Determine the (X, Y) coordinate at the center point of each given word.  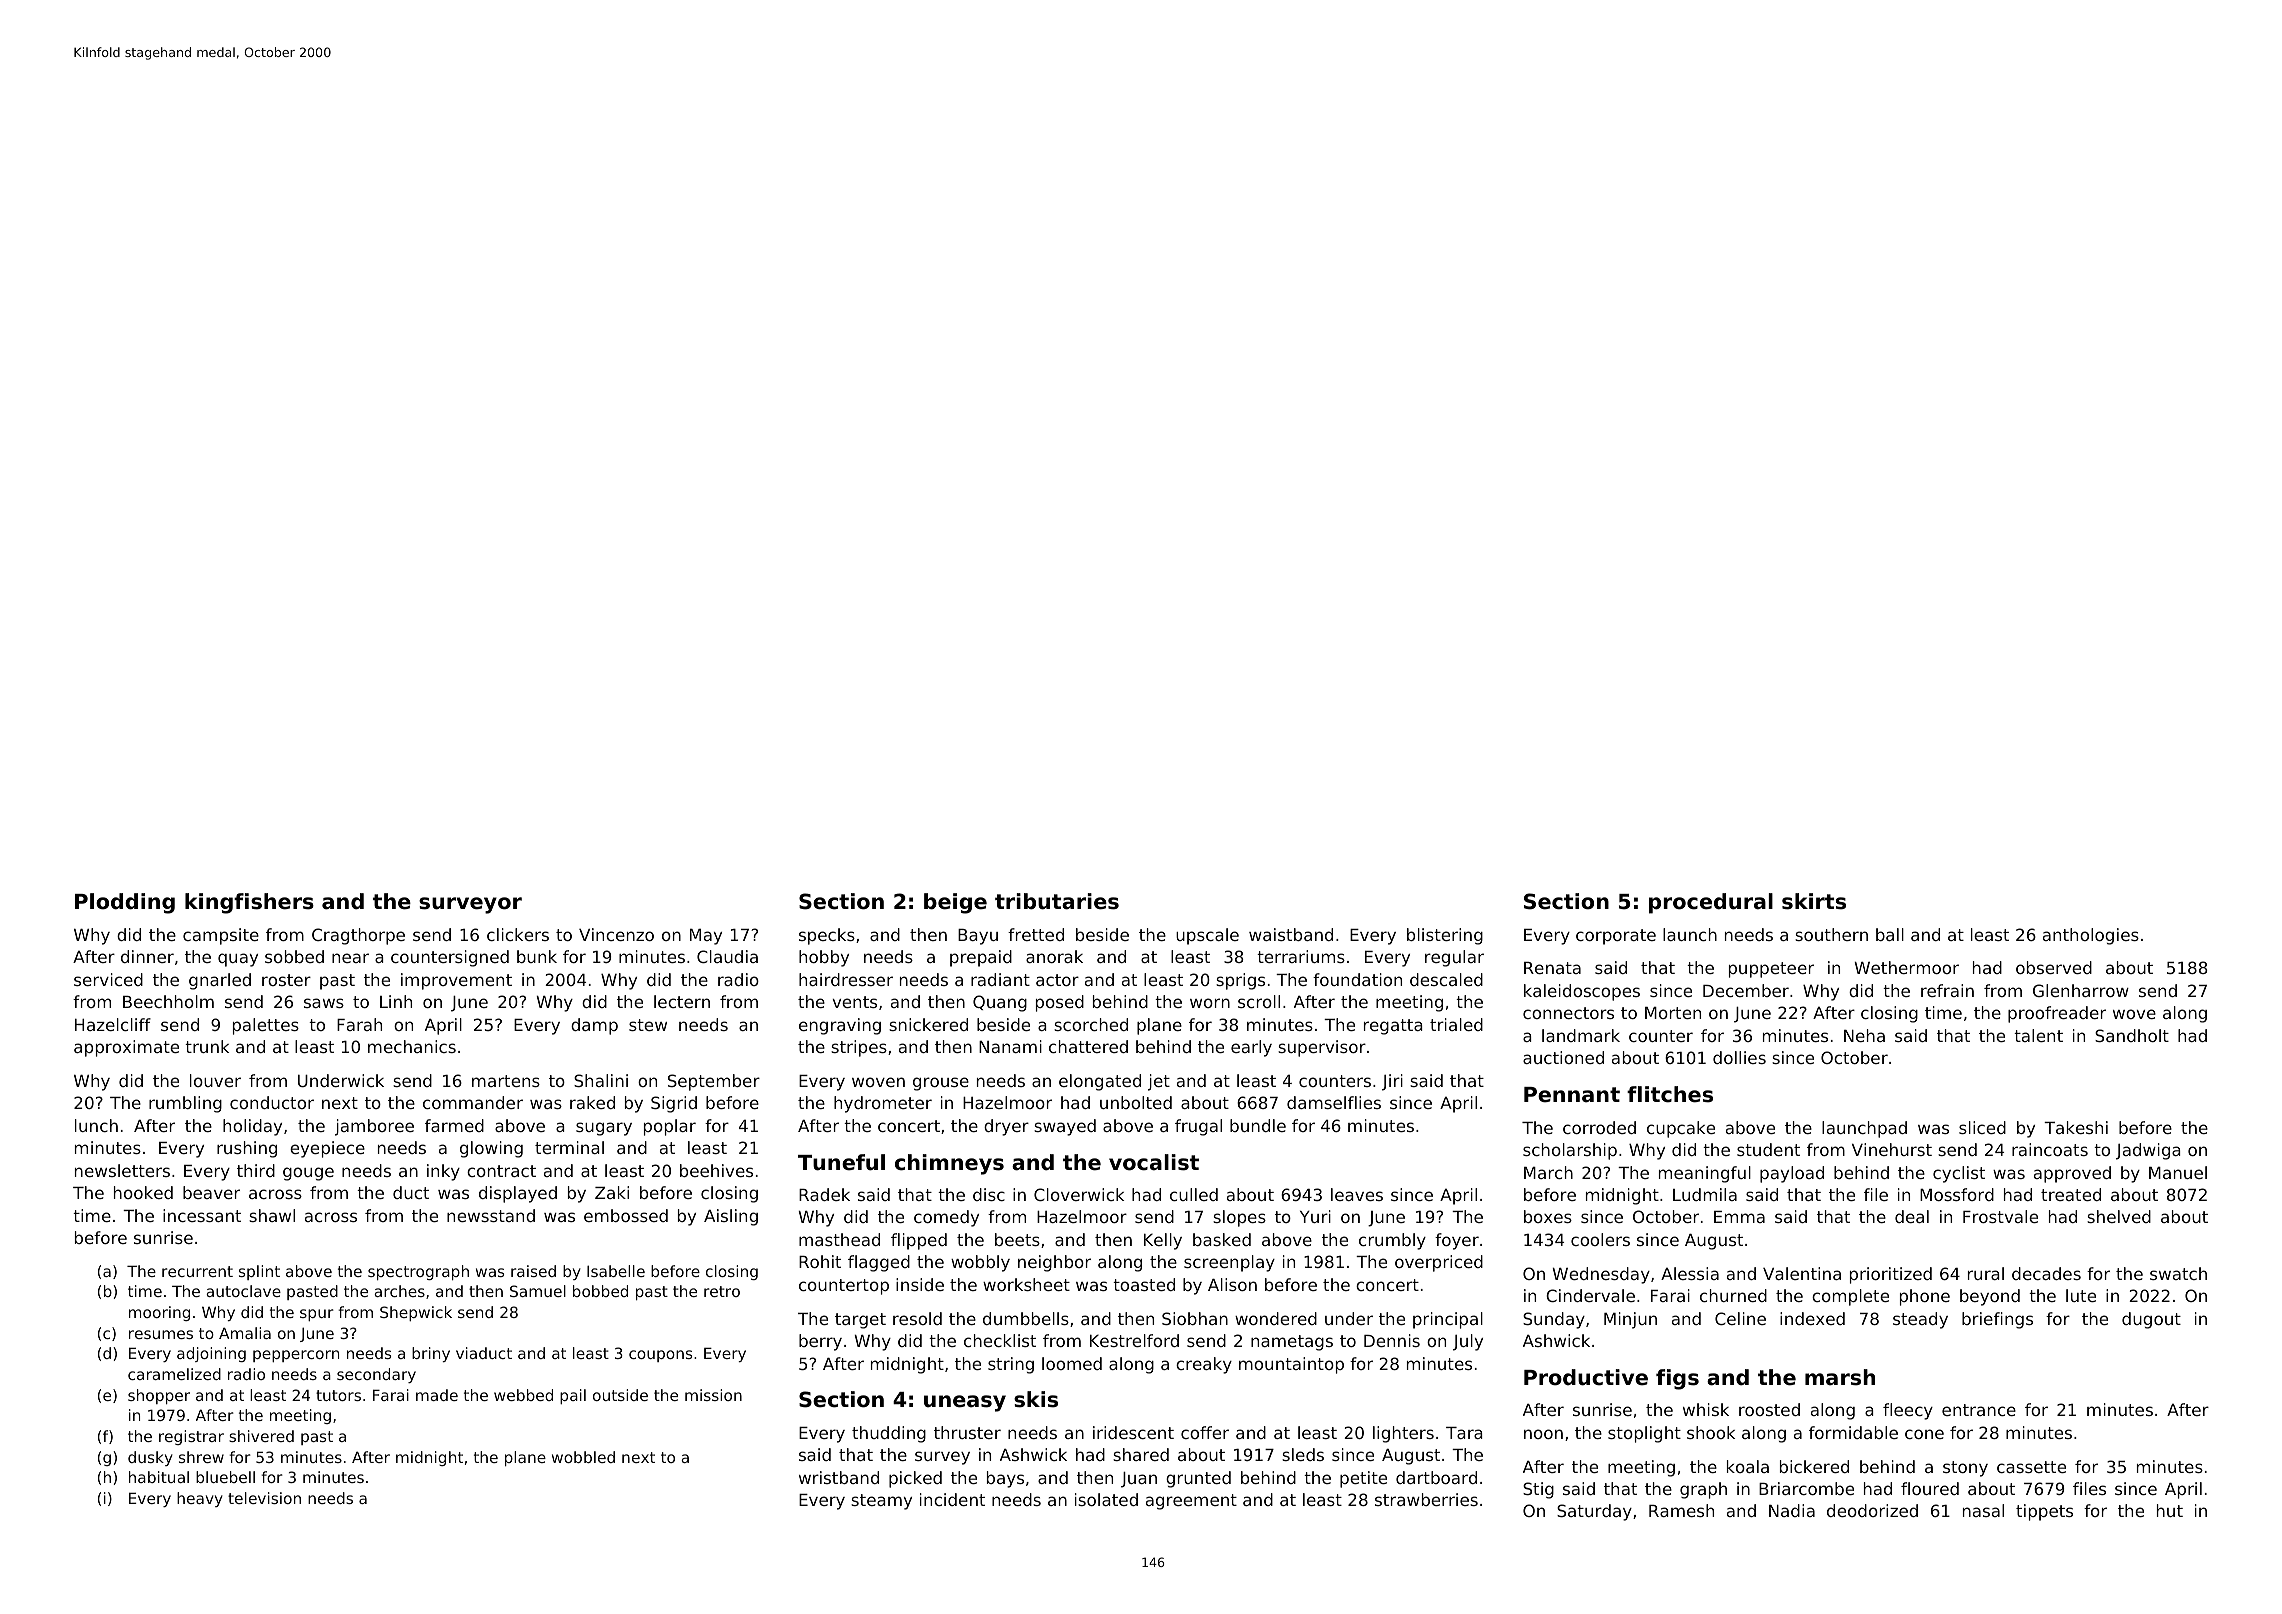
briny (431, 1354)
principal (1448, 1320)
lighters (1403, 1434)
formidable (1853, 1432)
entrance (1979, 1410)
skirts (1814, 901)
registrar (191, 1437)
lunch (96, 1125)
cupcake (1681, 1129)
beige (955, 903)
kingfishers (249, 903)
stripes (859, 1048)
